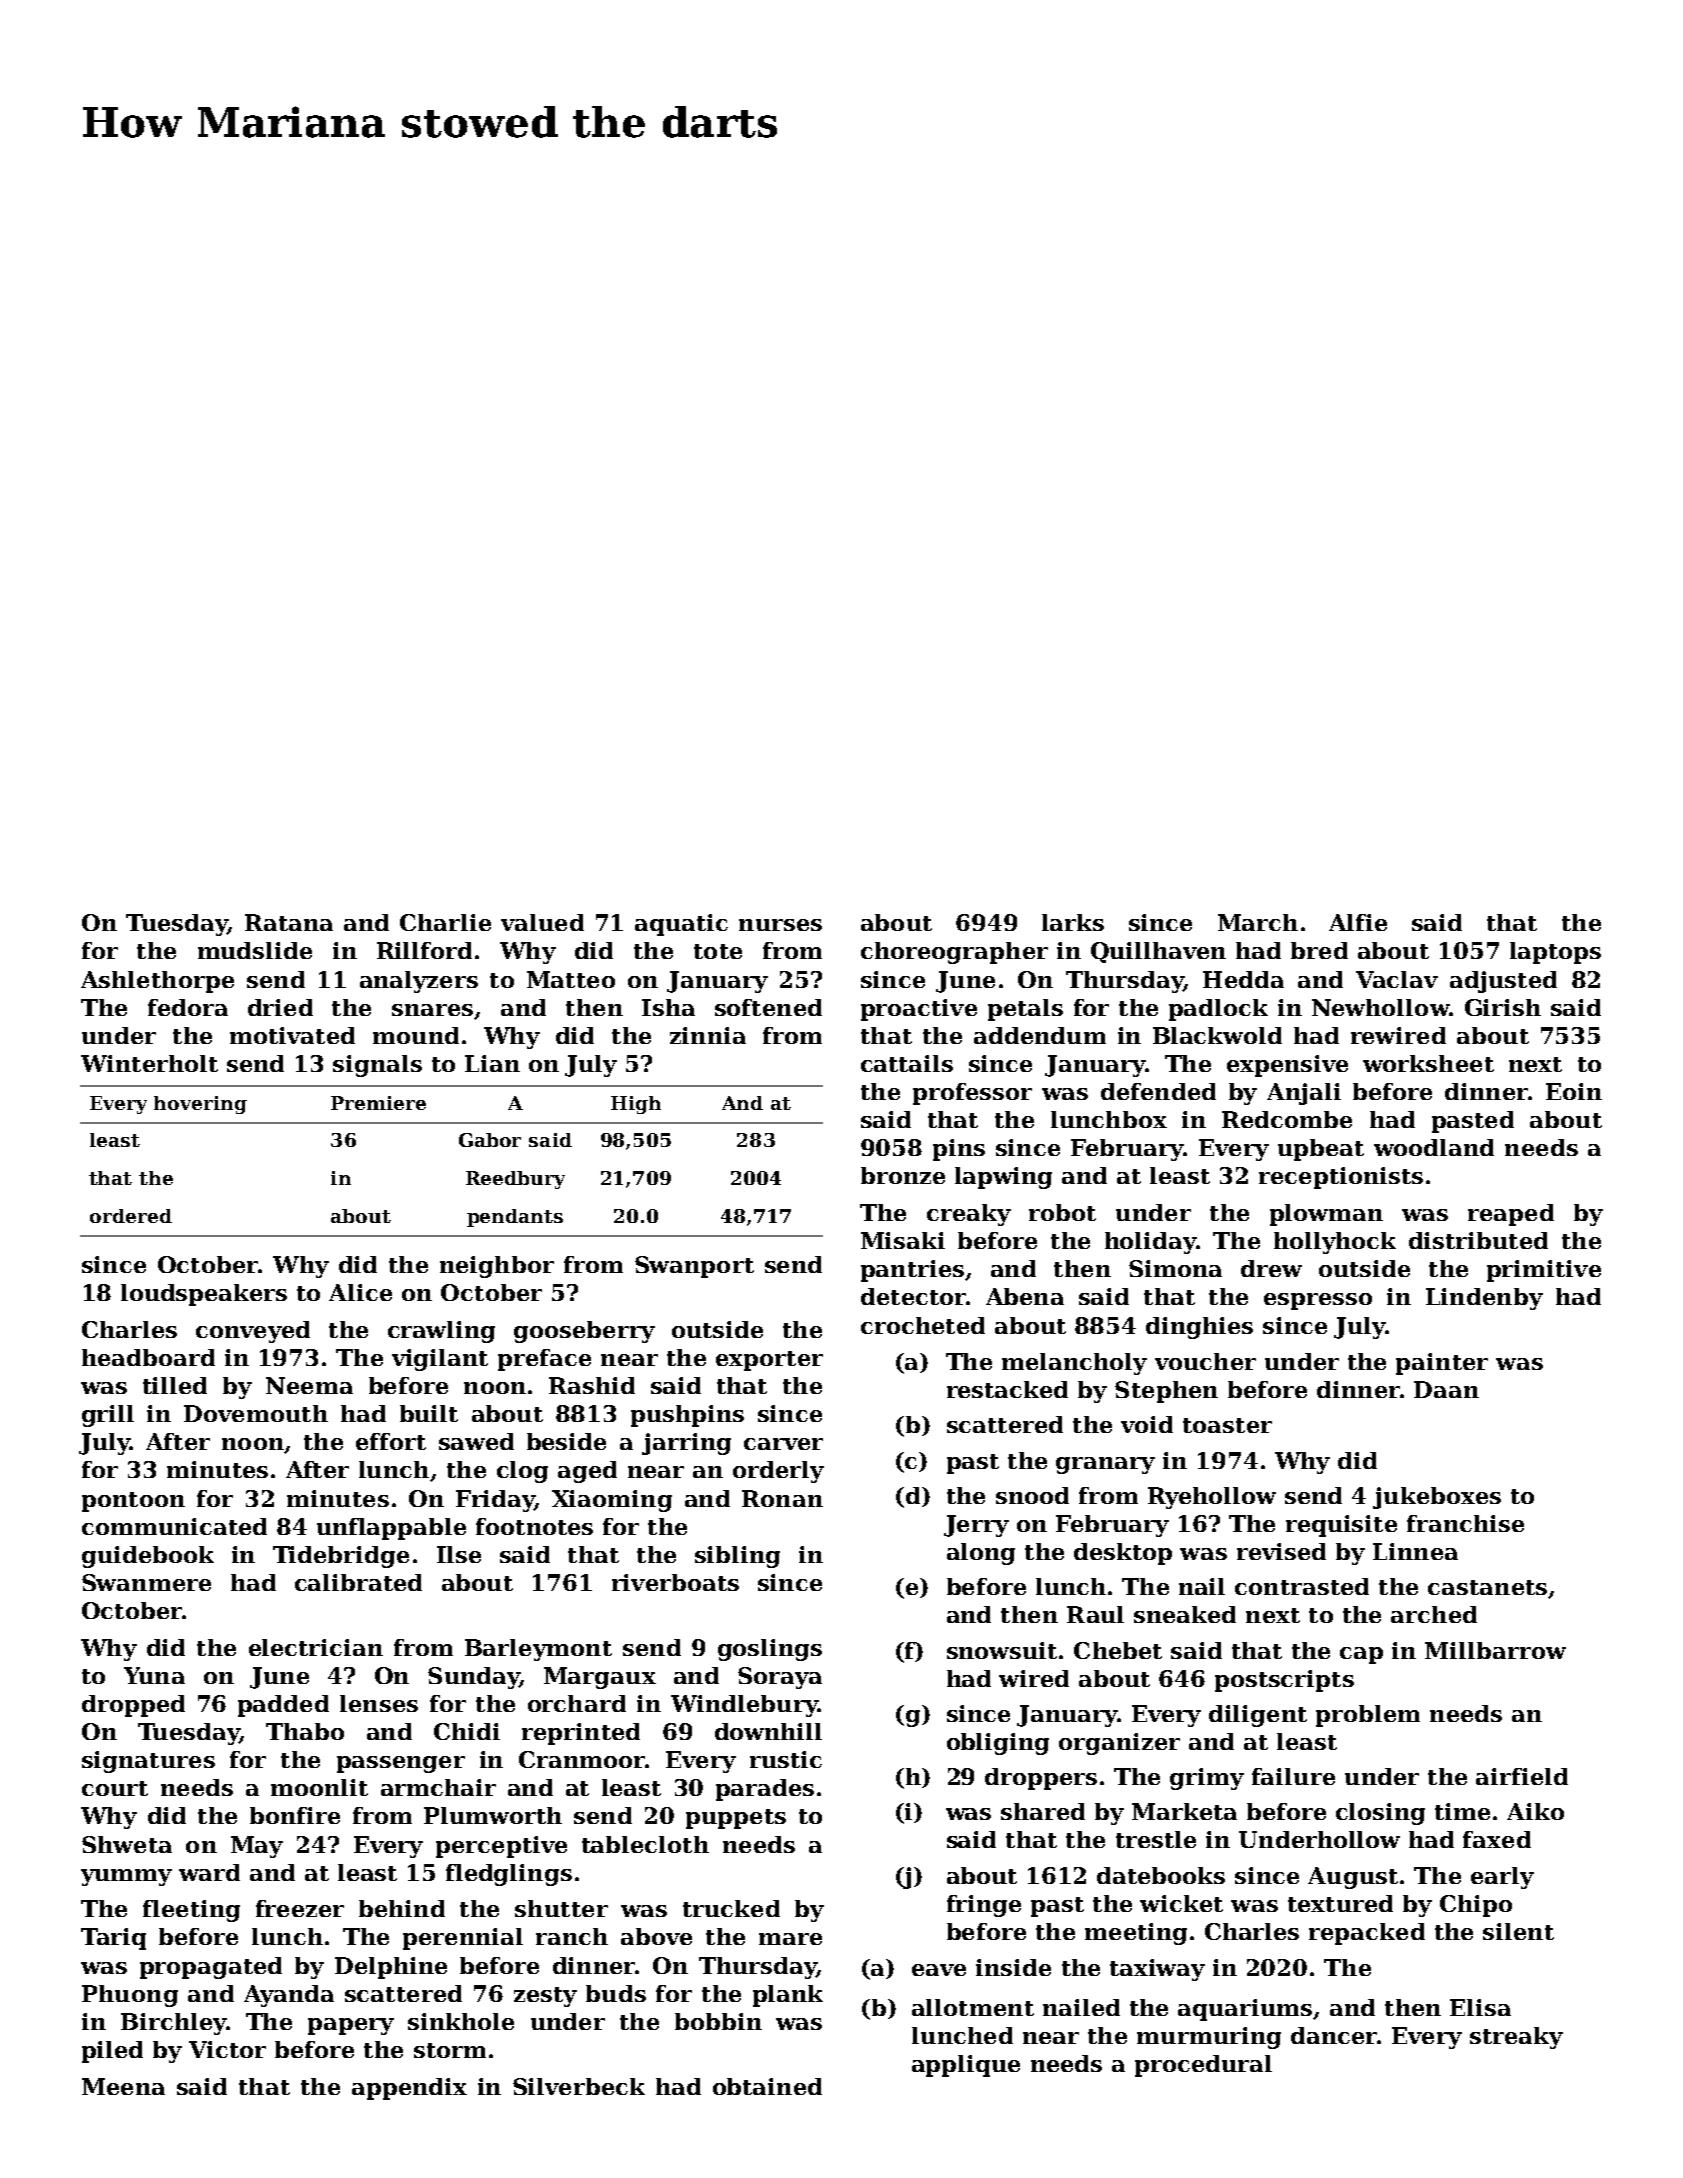 Image resolution: width=1683 pixels, height=2178 pixels. I want to click on perennial, so click(463, 1939).
